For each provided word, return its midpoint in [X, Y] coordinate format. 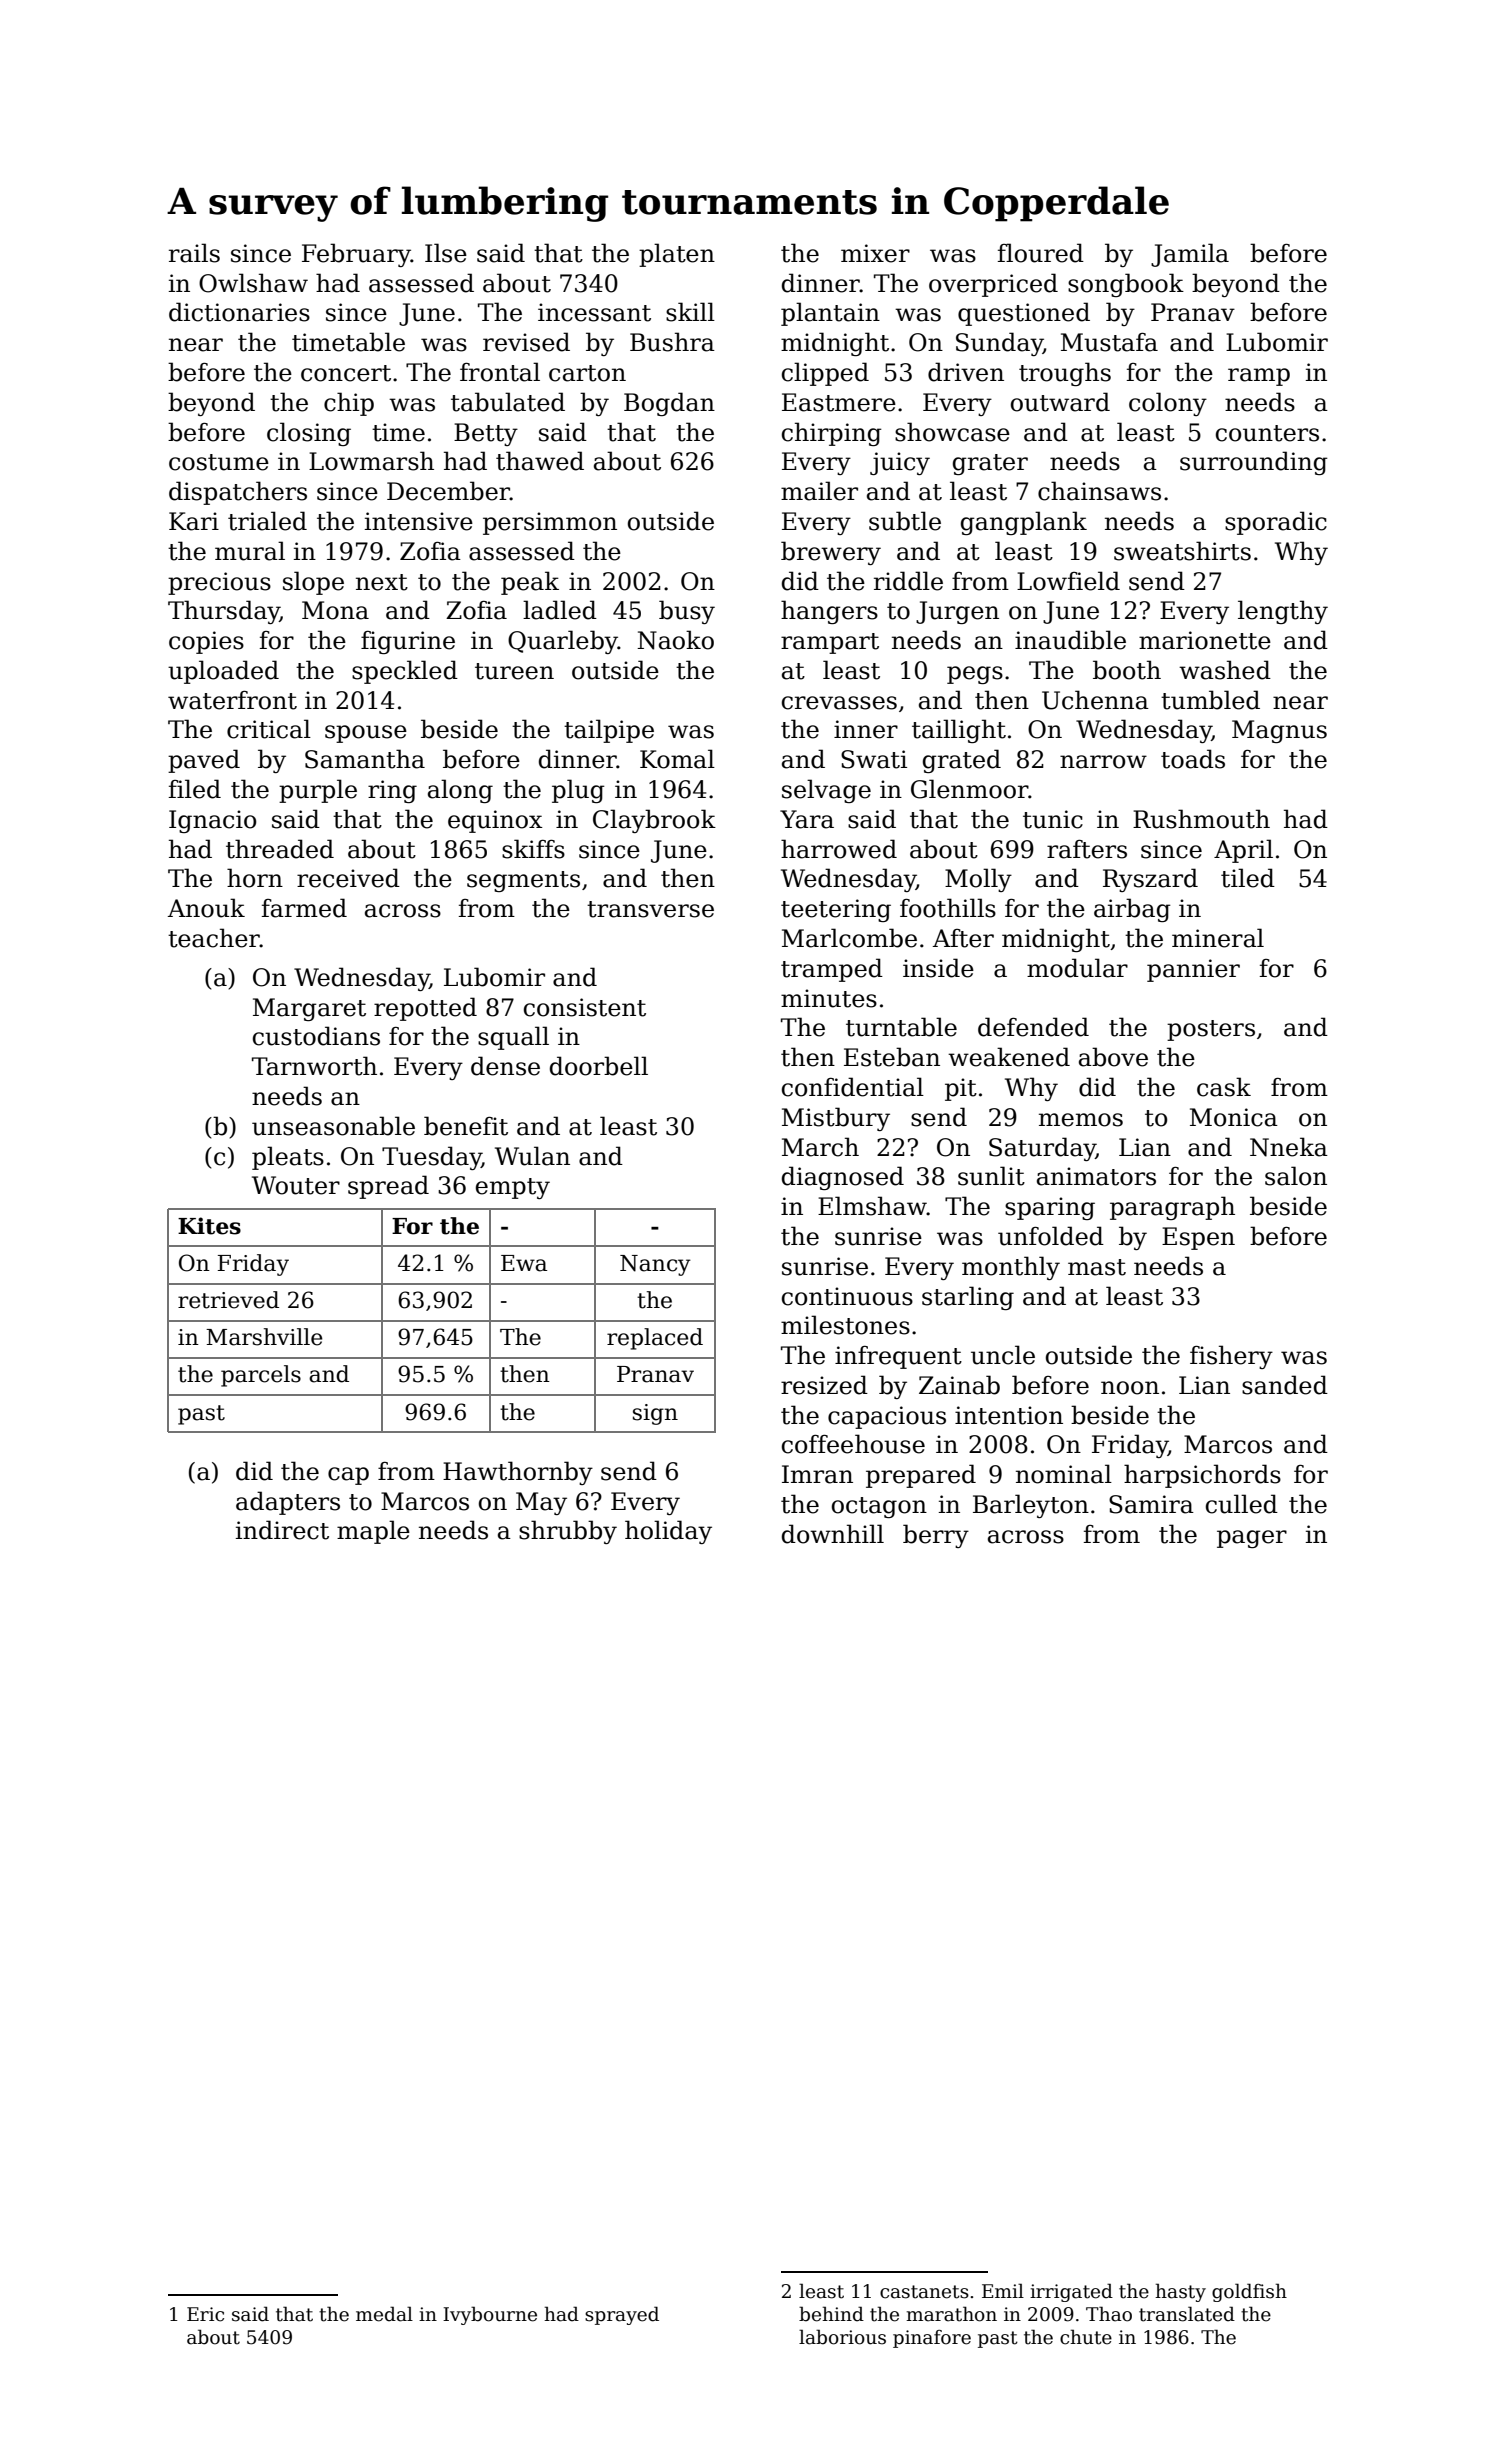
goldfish [1249, 2292]
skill [690, 312]
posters [1211, 1030]
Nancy [655, 1265]
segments [523, 881]
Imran [817, 1474]
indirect [282, 1530]
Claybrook [654, 821]
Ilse [446, 253]
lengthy [1283, 612]
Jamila [1190, 255]
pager [1252, 1539]
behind [831, 2314]
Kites [209, 1226]
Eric [205, 2314]
